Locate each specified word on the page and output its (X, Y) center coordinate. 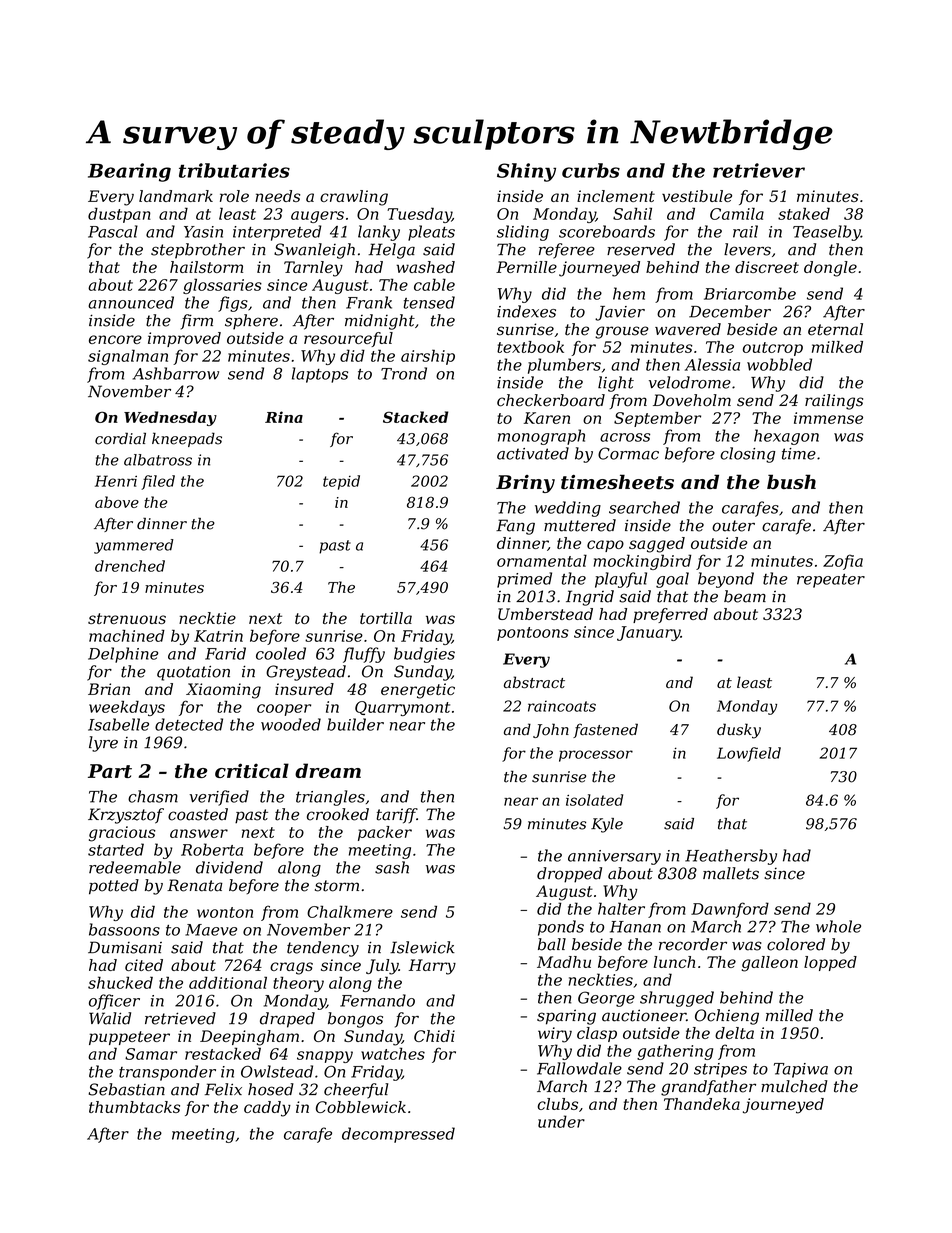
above (117, 502)
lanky (379, 233)
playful (621, 580)
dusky (739, 731)
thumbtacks (134, 1107)
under (561, 1121)
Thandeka (702, 1104)
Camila (737, 213)
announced (131, 302)
